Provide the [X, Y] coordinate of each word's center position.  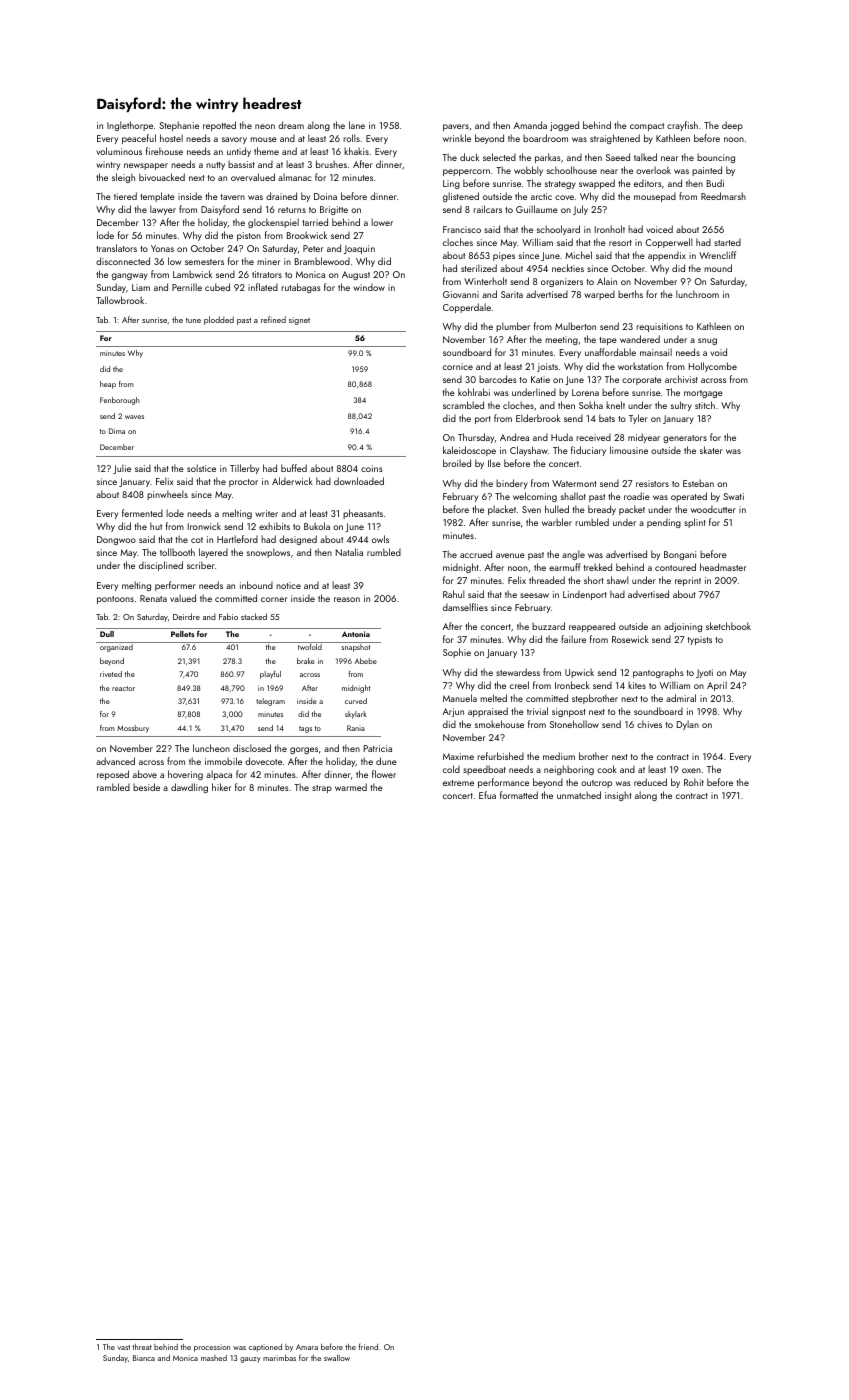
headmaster [723, 567]
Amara [307, 1347]
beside [146, 787]
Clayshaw [529, 451]
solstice [201, 468]
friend [368, 1347]
